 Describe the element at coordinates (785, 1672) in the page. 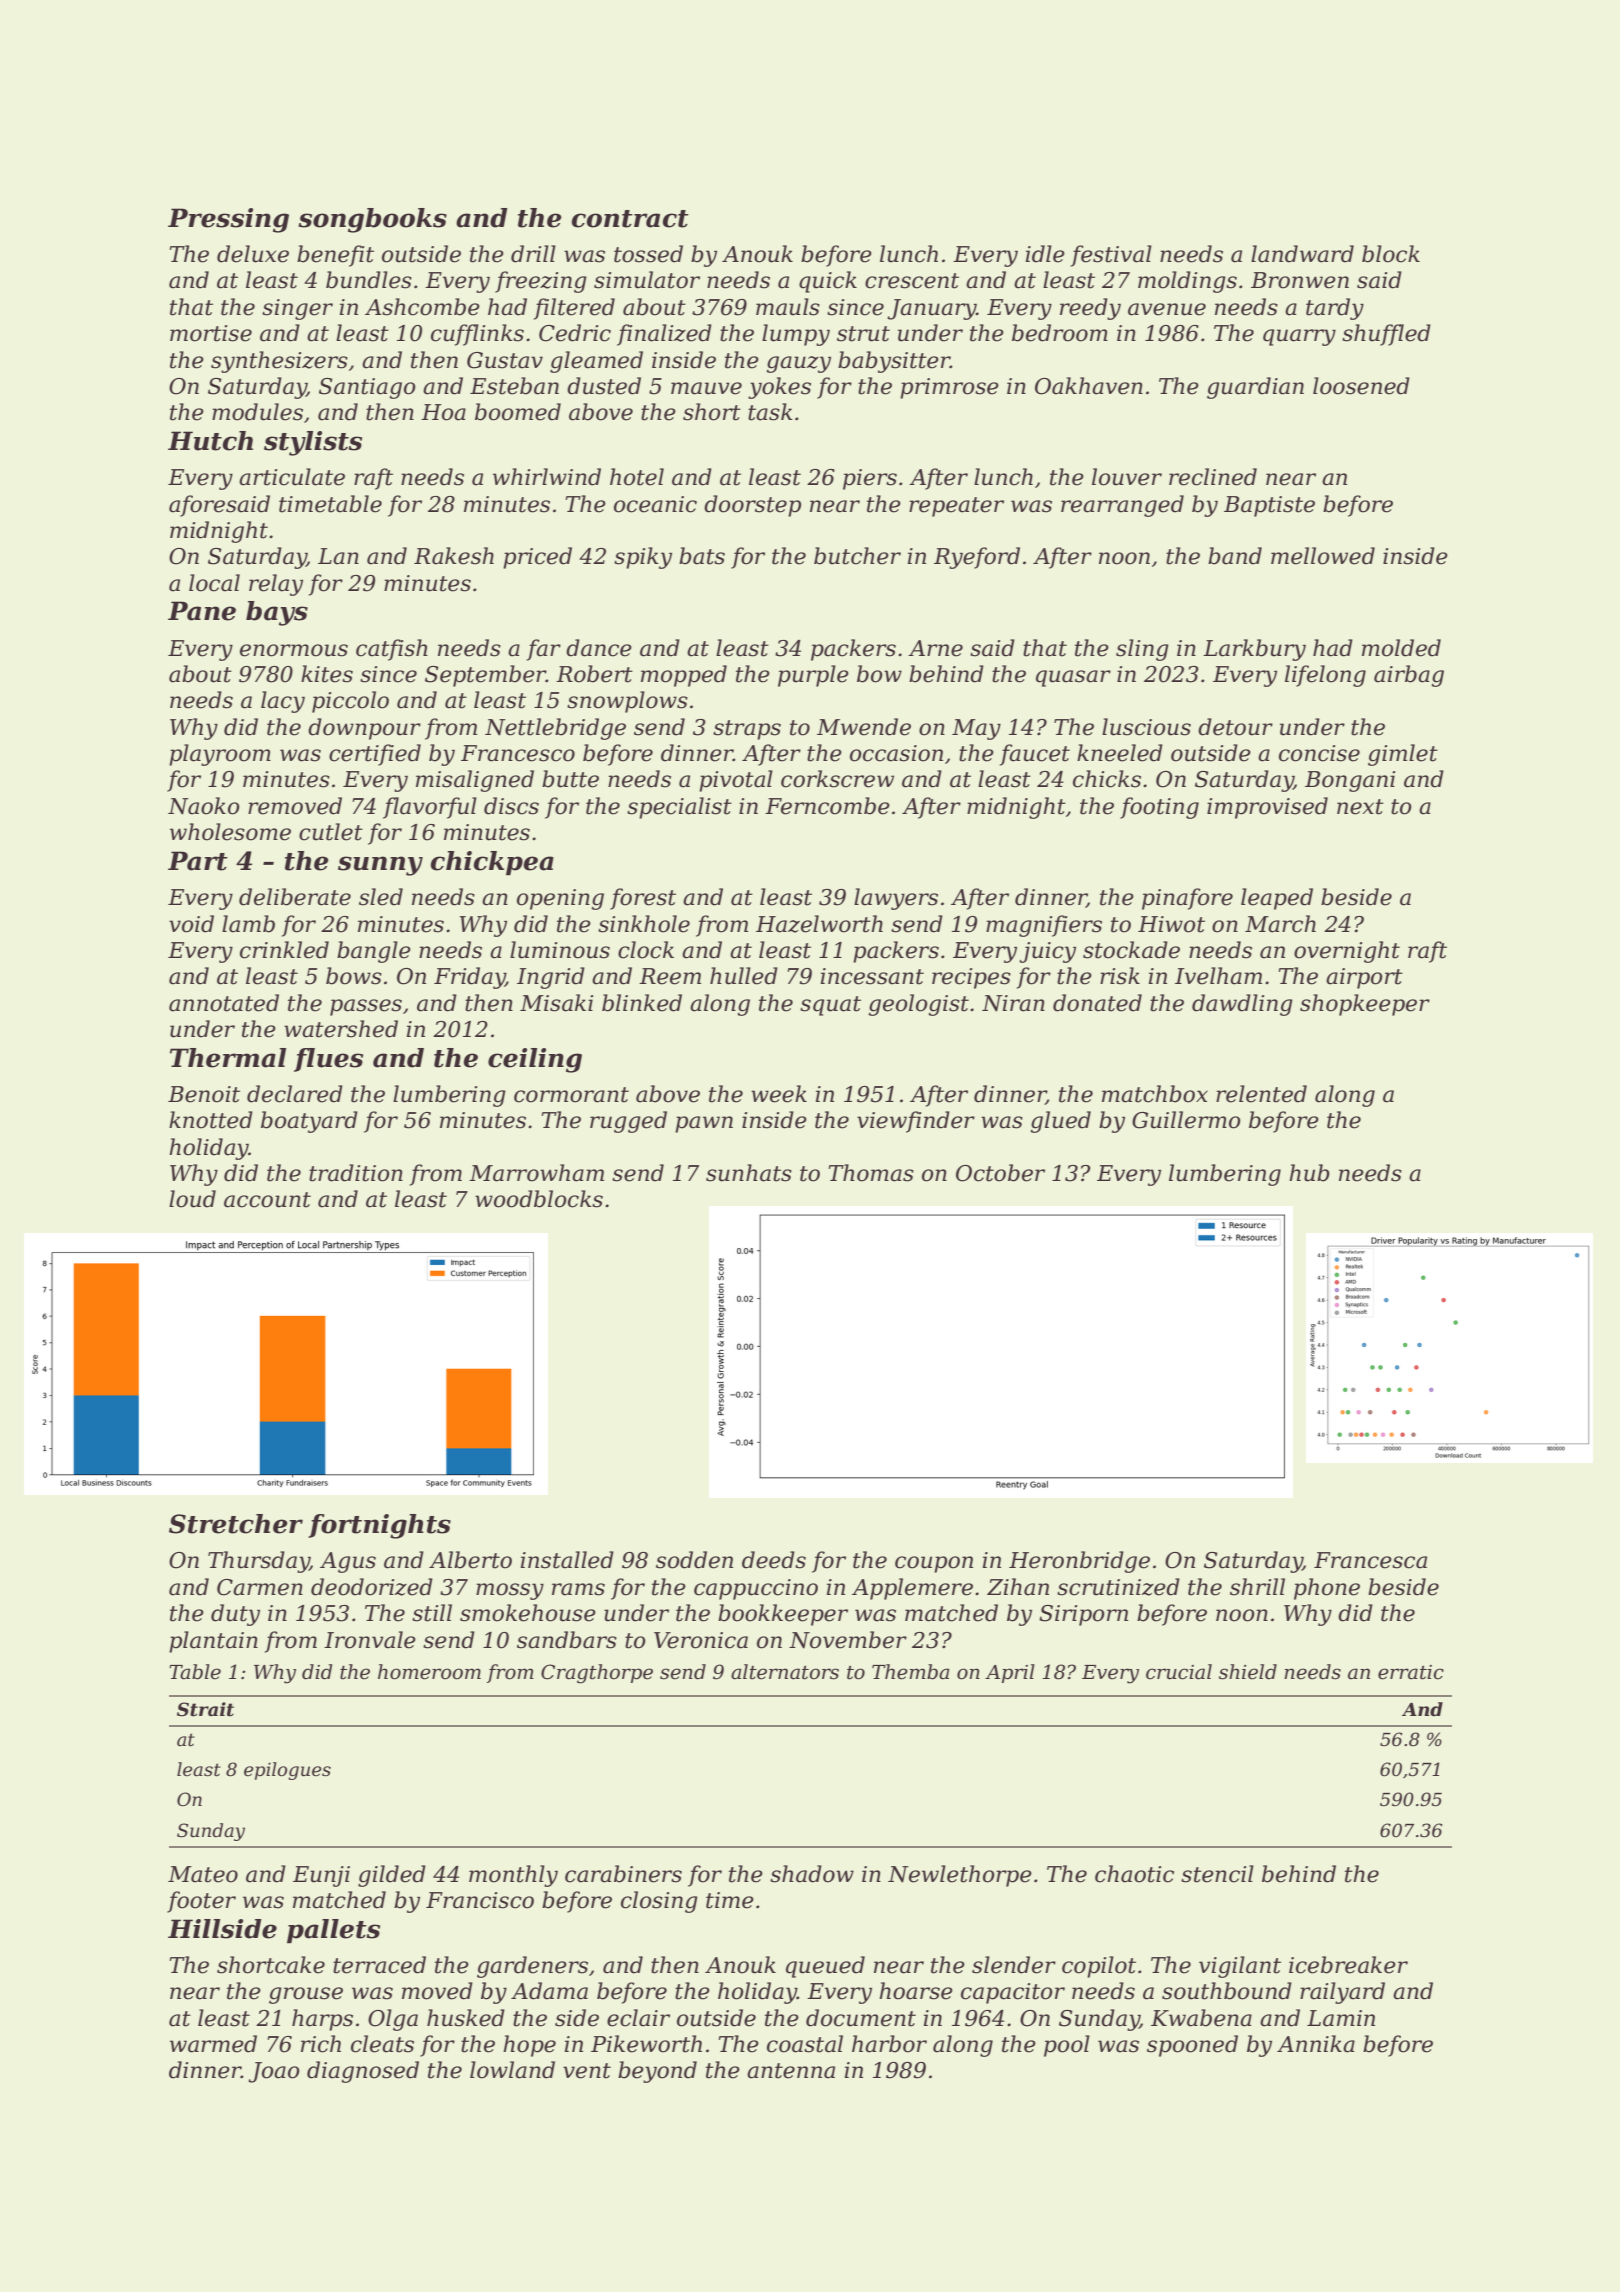

I see `alternators` at that location.
